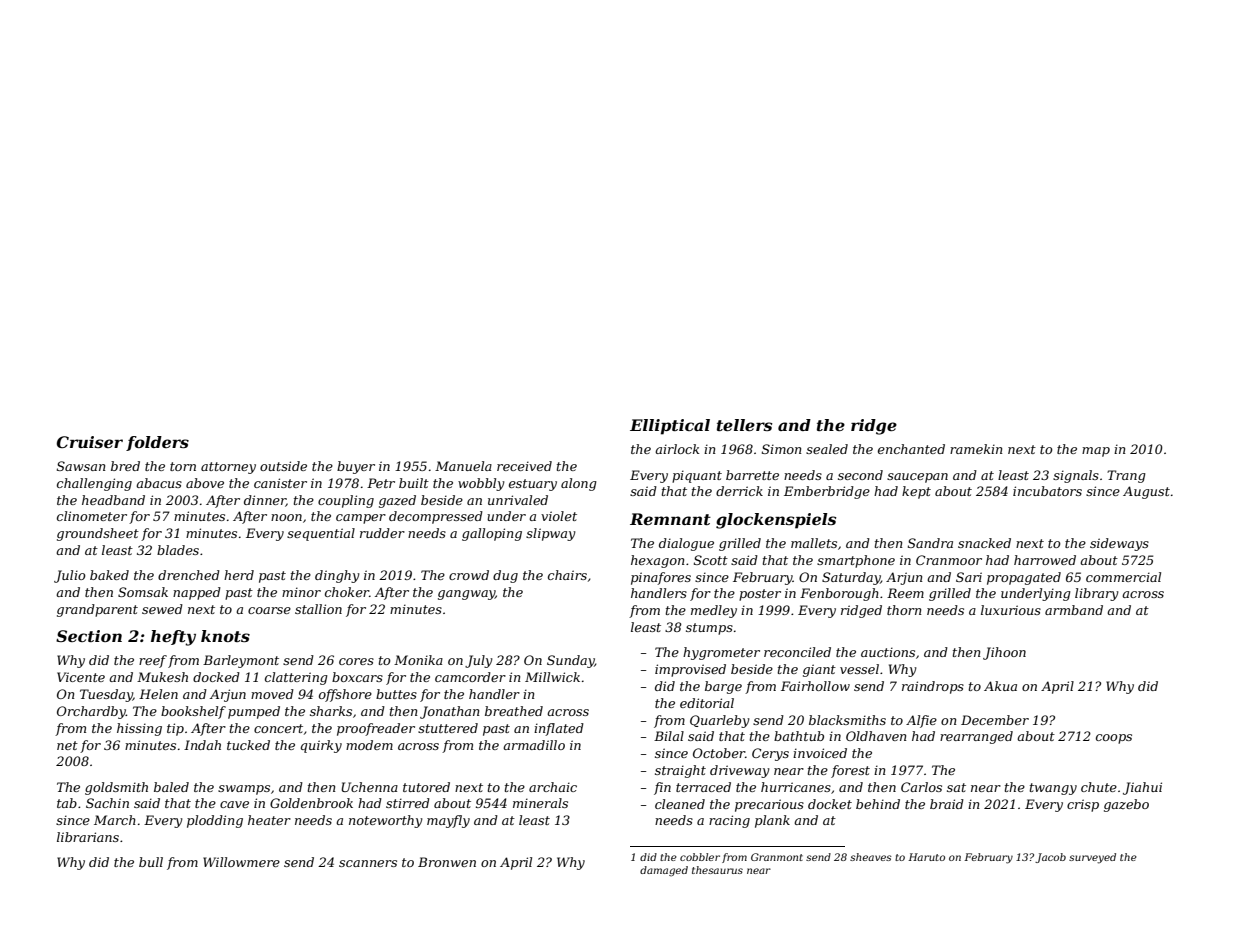 This screenshot has width=1233, height=952. Describe the element at coordinates (90, 442) in the screenshot. I see `Cruiser` at that location.
